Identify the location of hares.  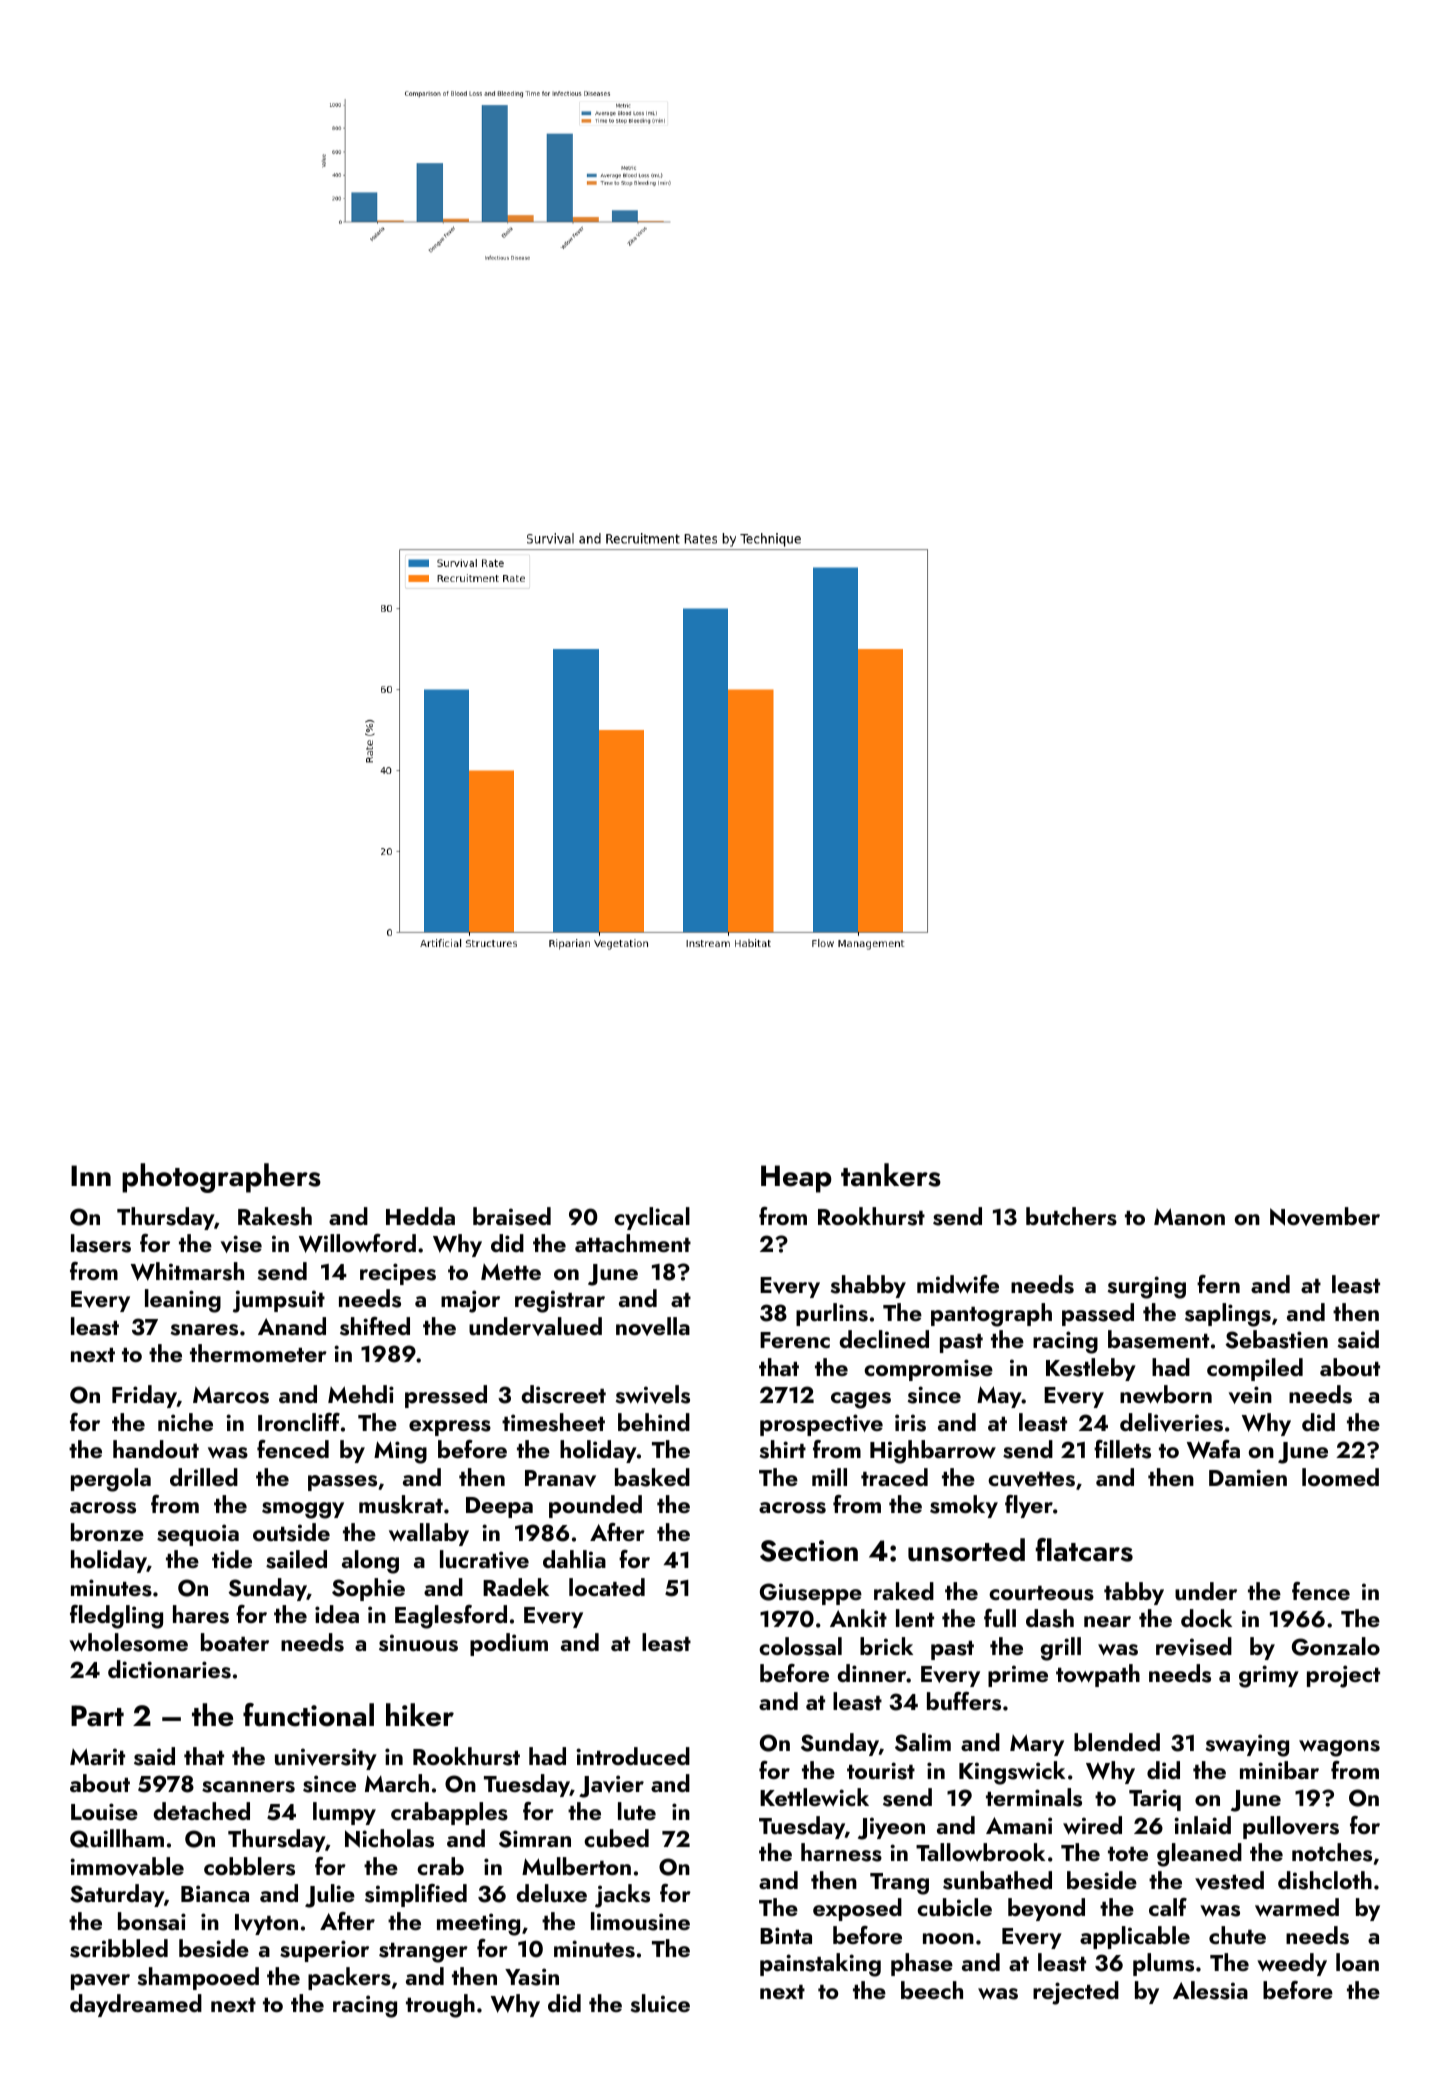
(201, 1614).
